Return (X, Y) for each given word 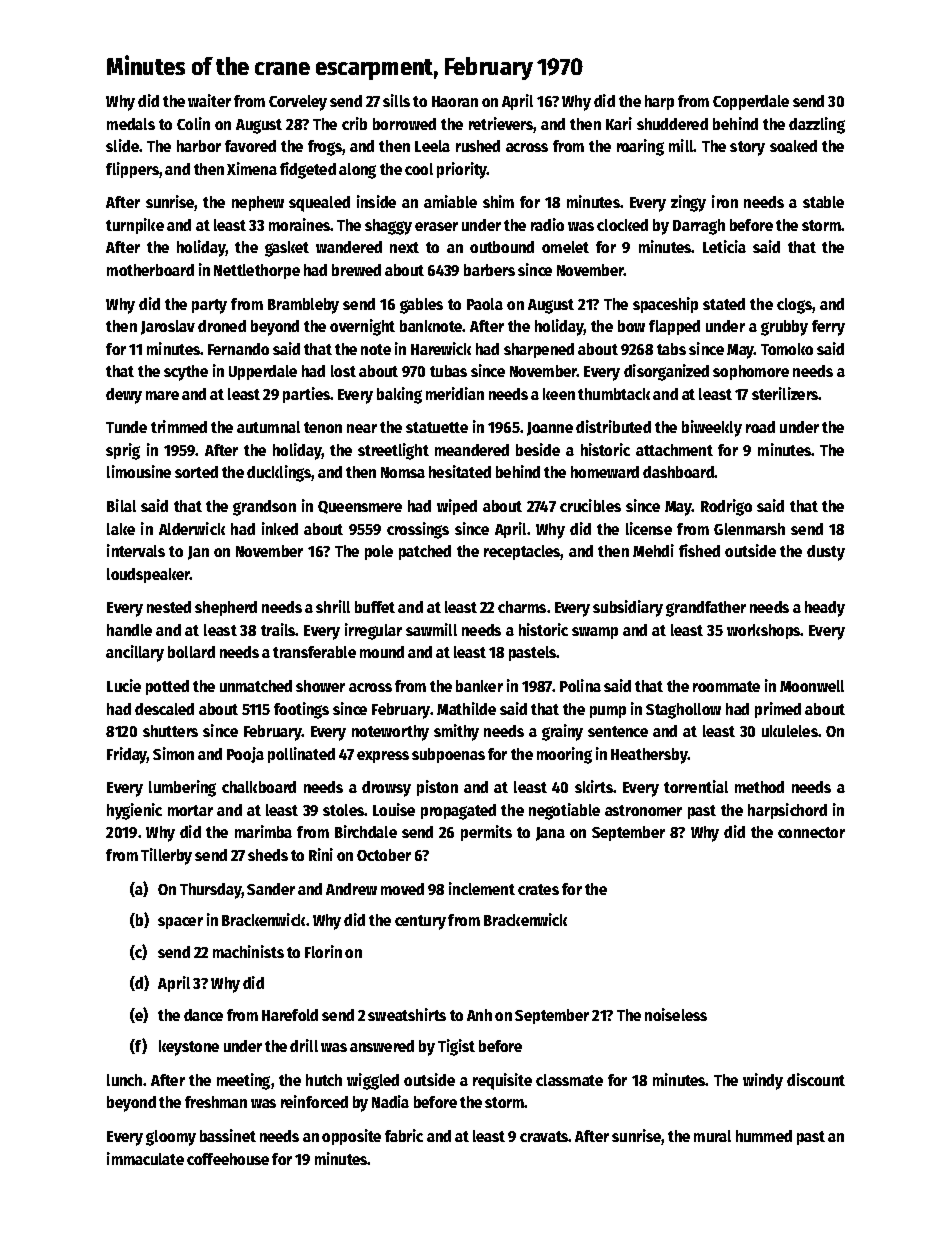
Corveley (298, 103)
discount (816, 1079)
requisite (502, 1081)
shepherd (226, 608)
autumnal (268, 427)
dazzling (817, 125)
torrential (696, 786)
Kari (619, 123)
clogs (794, 306)
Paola (485, 304)
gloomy (171, 1138)
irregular (373, 631)
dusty (826, 553)
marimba (263, 831)
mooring (564, 755)
